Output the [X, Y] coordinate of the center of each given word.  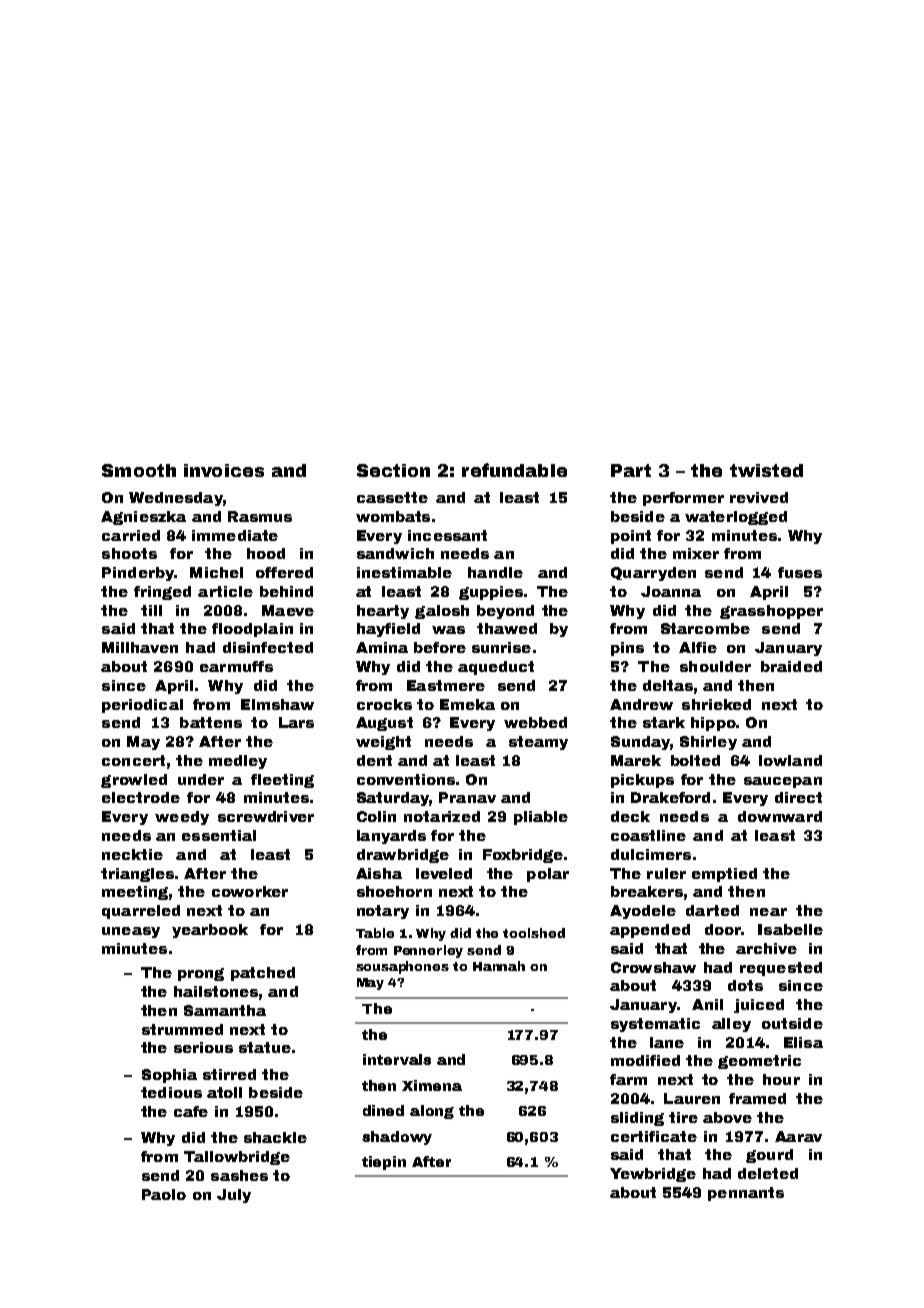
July [234, 1196]
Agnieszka [143, 518]
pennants [746, 1194]
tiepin [384, 1163]
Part [631, 470]
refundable [514, 470]
